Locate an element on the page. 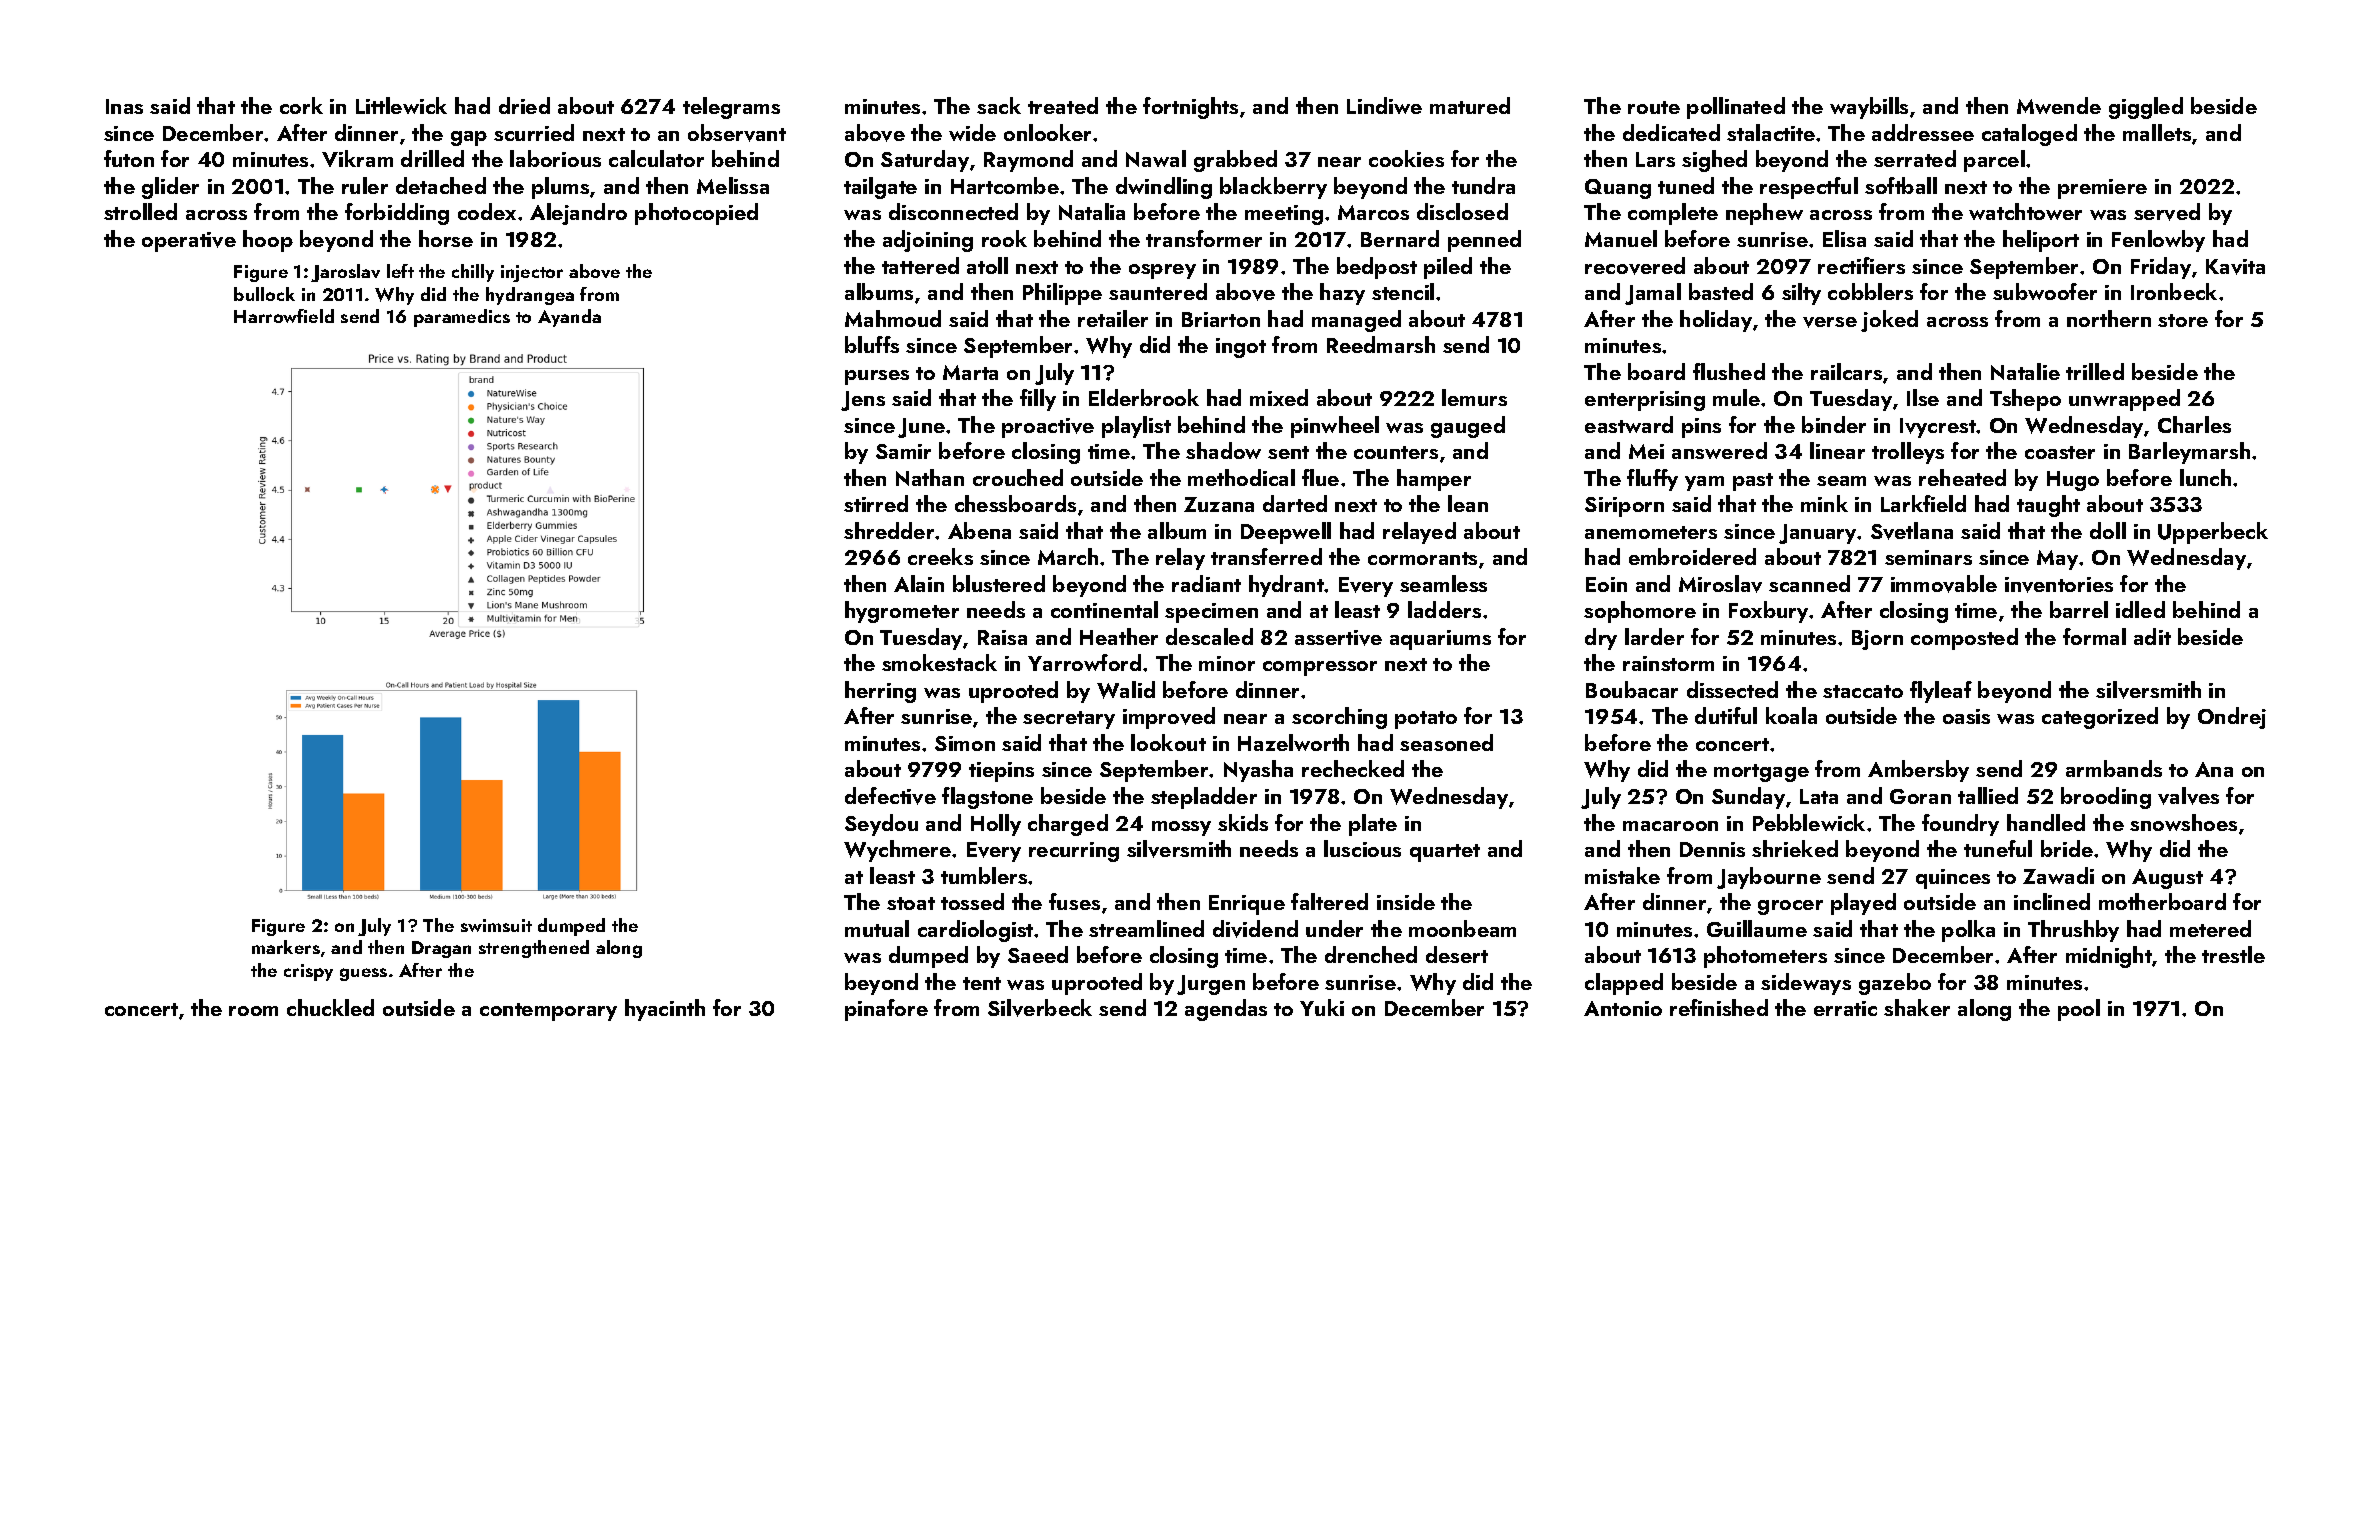 Image resolution: width=2380 pixels, height=1540 pixels. under is located at coordinates (1334, 928).
